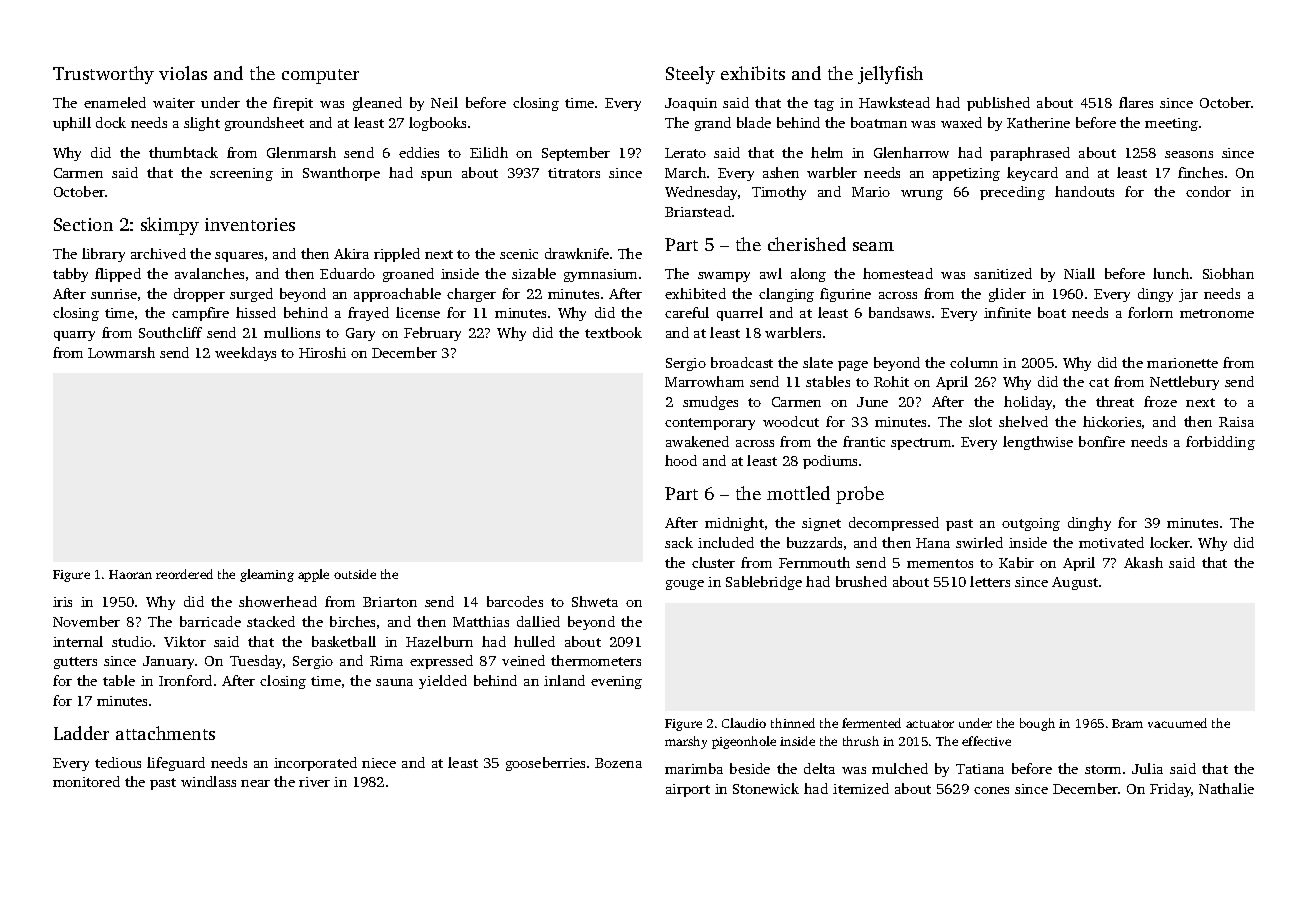  What do you see at coordinates (1075, 583) in the document?
I see `August` at bounding box center [1075, 583].
